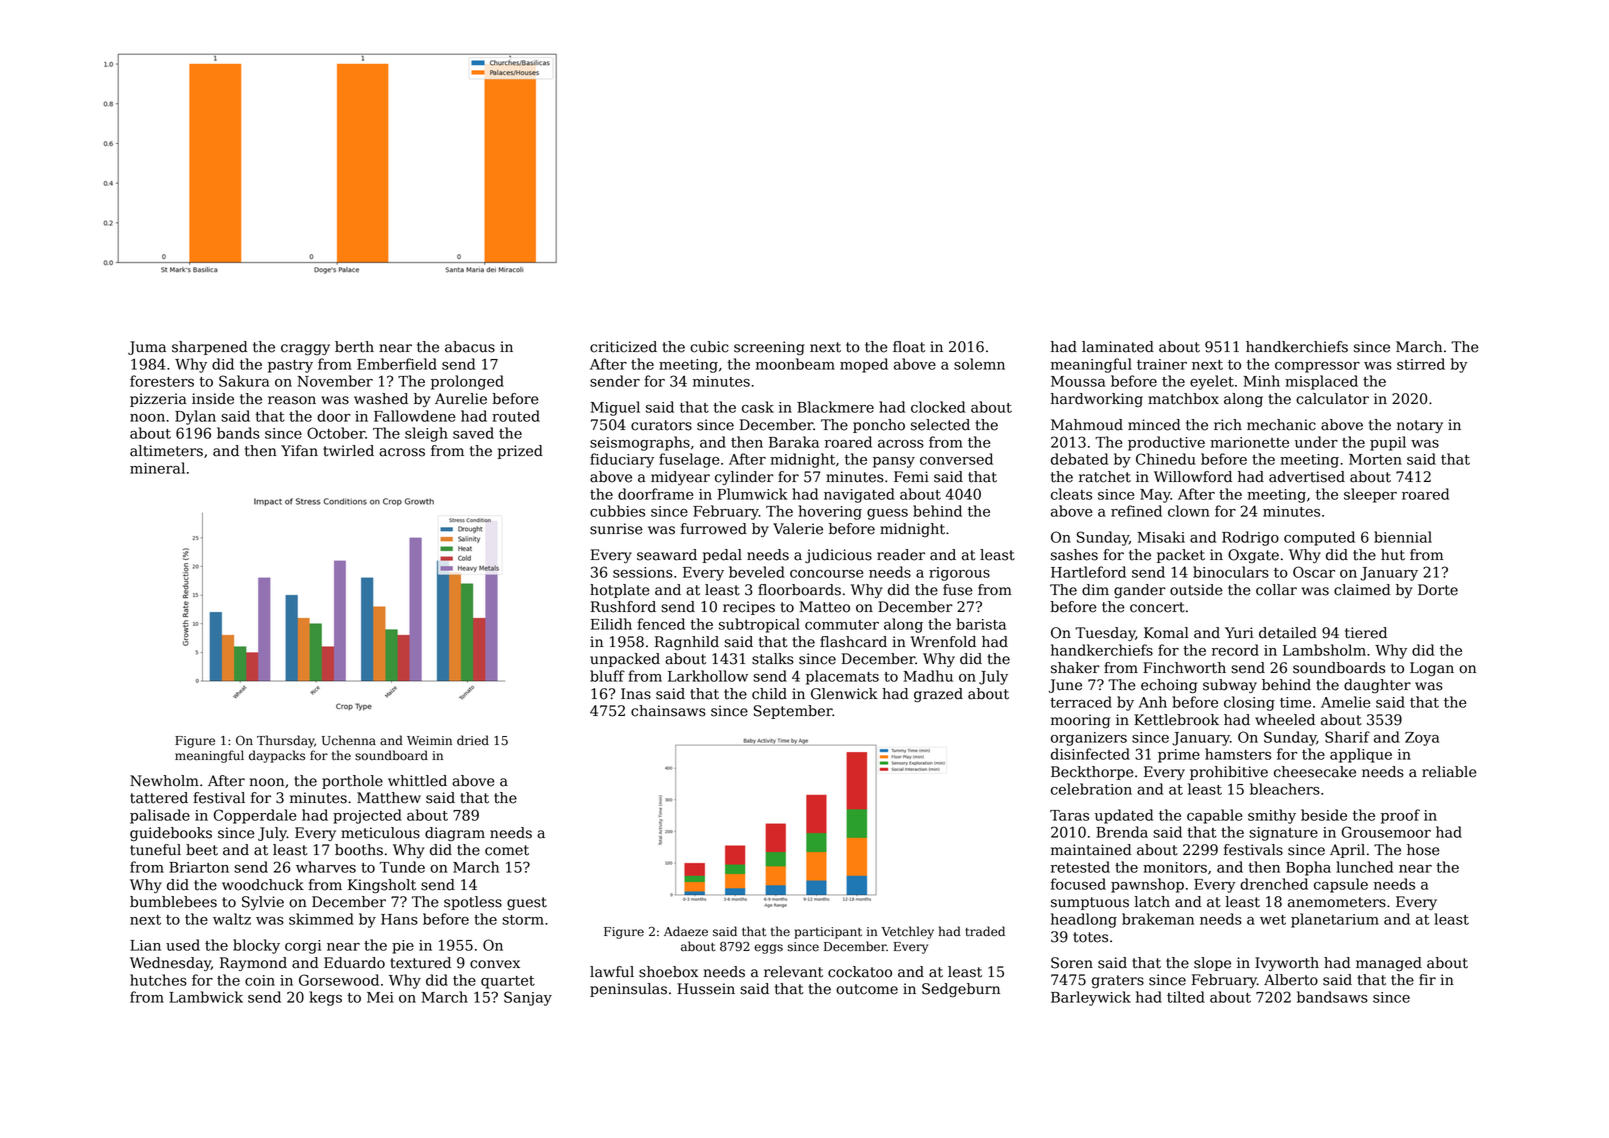 The height and width of the screenshot is (1138, 1609). I want to click on mineral, so click(157, 468).
